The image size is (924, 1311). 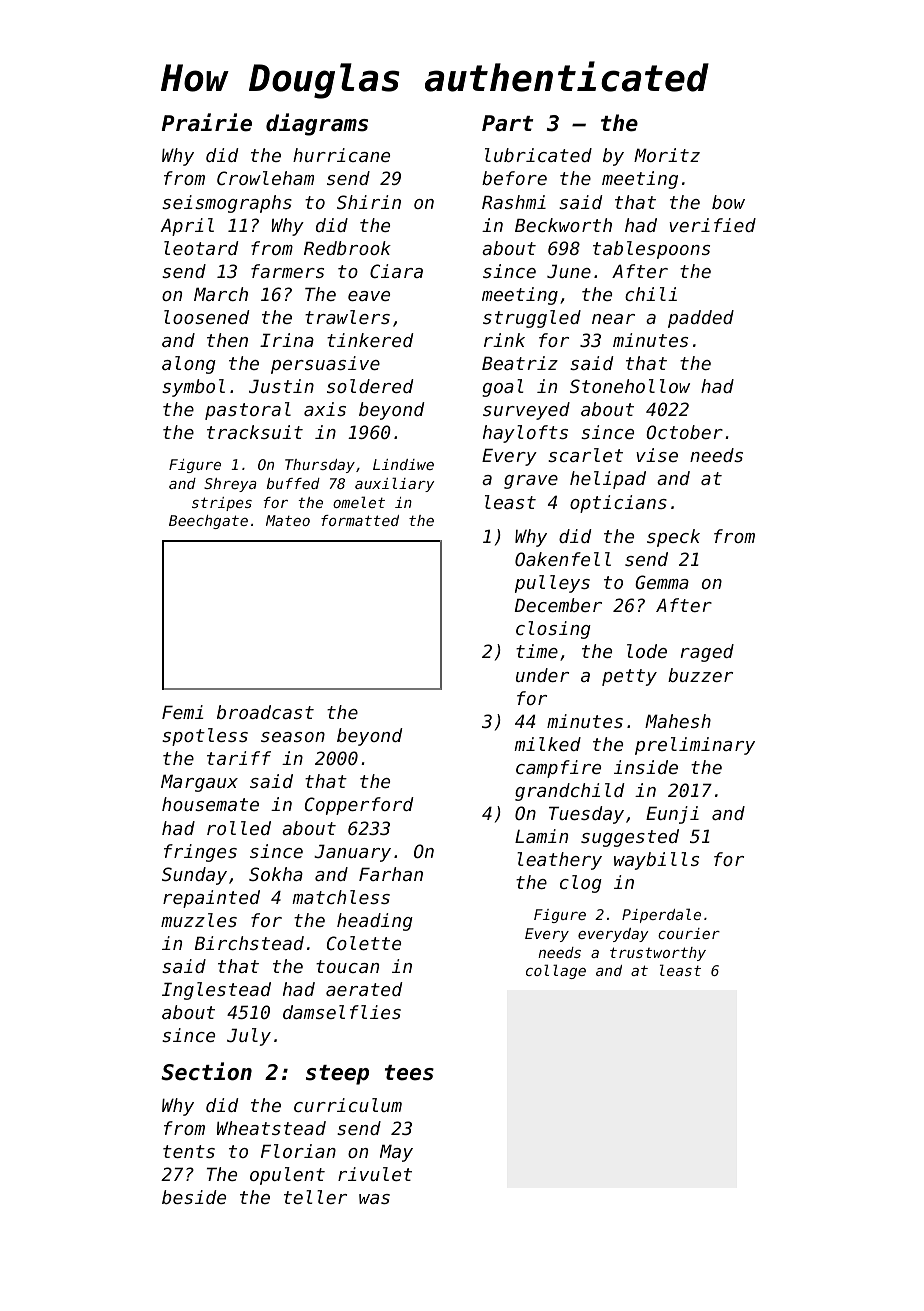 What do you see at coordinates (547, 744) in the document?
I see `milked` at bounding box center [547, 744].
